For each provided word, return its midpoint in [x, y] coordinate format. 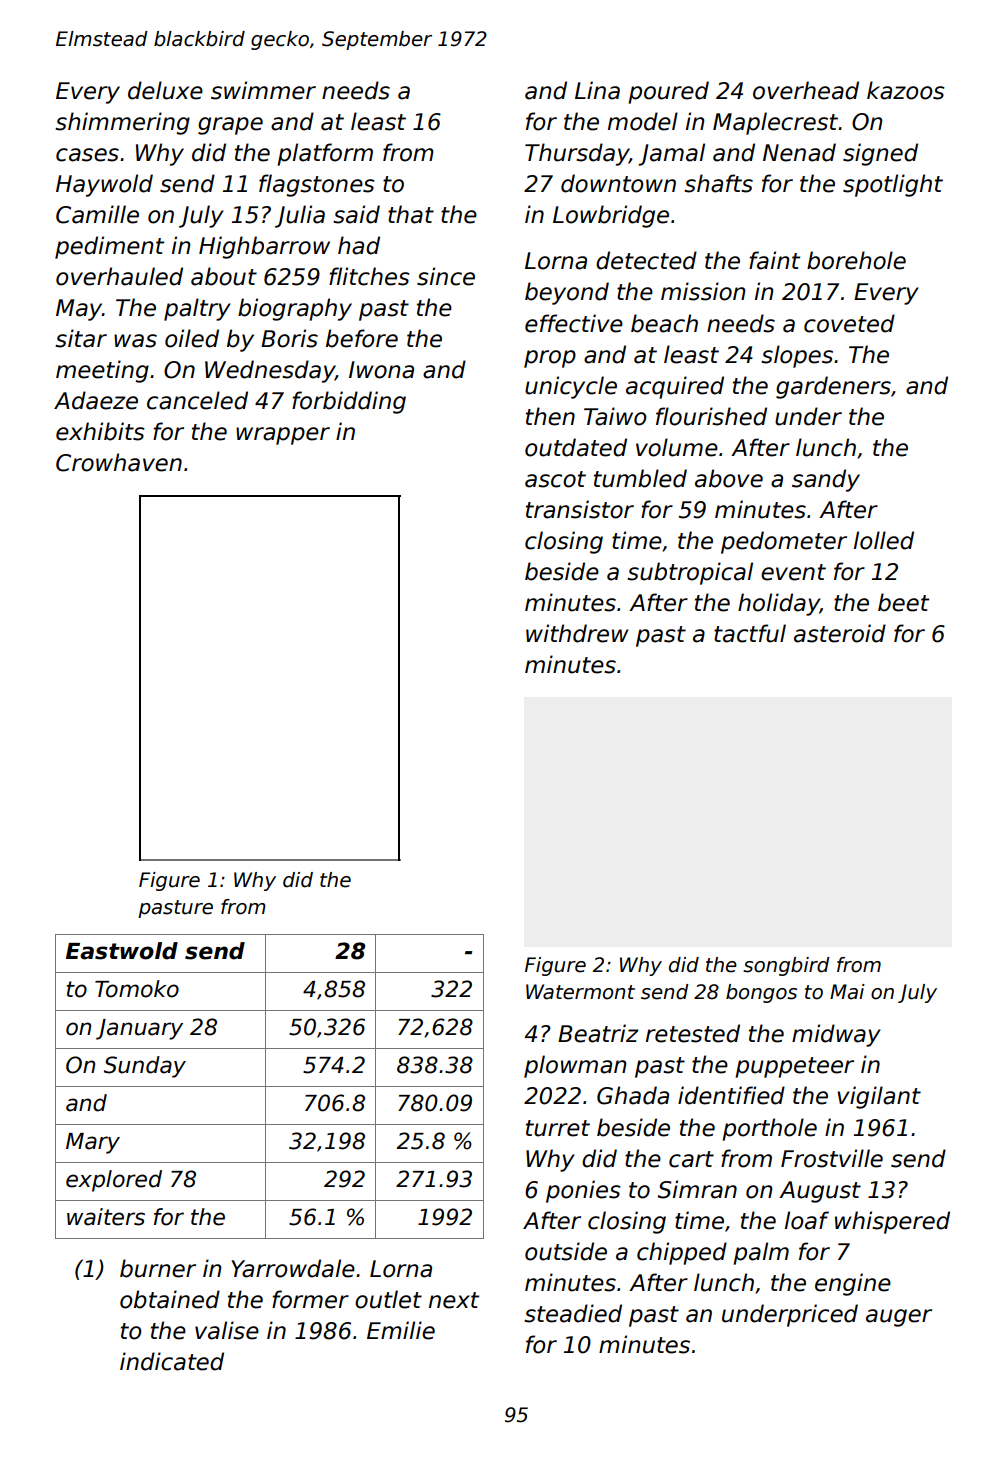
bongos [761, 993]
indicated [172, 1361]
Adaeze [96, 400]
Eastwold [122, 951]
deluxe [165, 90]
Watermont [580, 992]
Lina [597, 90]
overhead [806, 90]
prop [550, 359]
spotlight [893, 185]
